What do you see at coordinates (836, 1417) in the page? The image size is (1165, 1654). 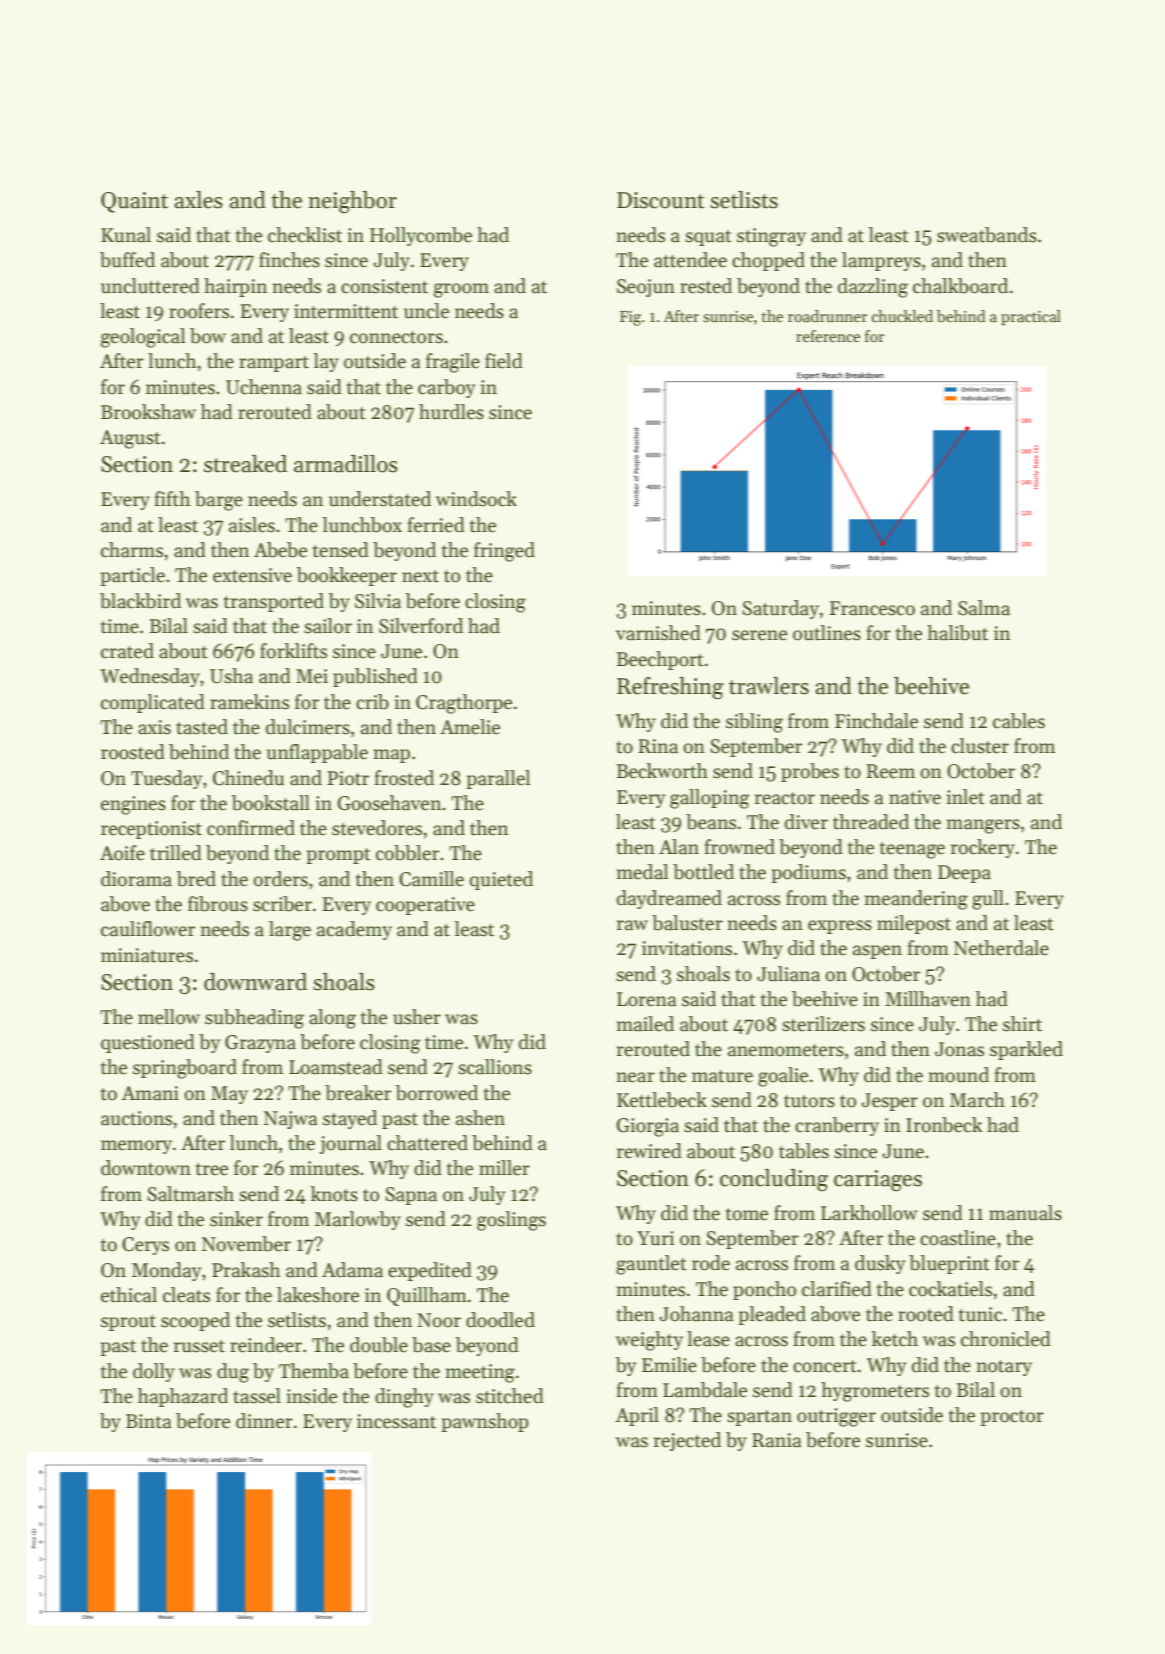 I see `outrigger` at bounding box center [836, 1417].
